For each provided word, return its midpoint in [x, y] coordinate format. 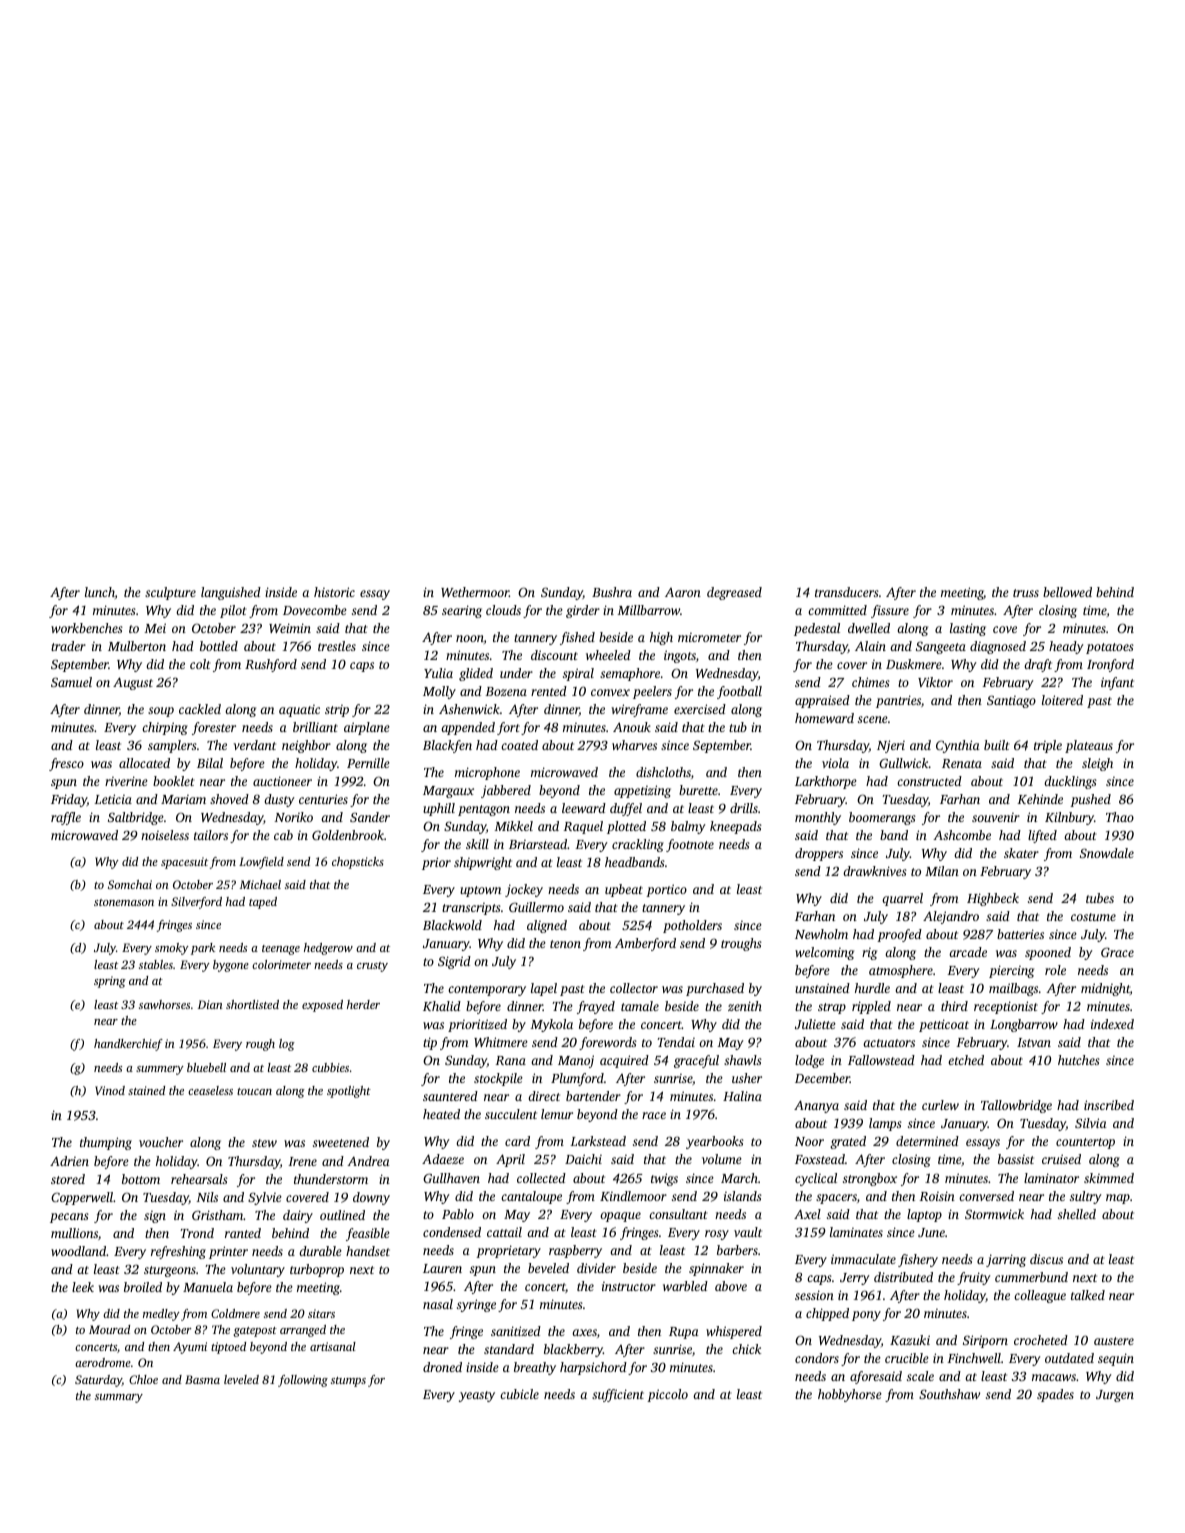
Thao [1120, 817]
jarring [1006, 1260]
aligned [547, 926]
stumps [348, 1382]
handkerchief [128, 1045]
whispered [734, 1332]
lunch [100, 592]
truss [1026, 593]
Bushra [612, 592]
